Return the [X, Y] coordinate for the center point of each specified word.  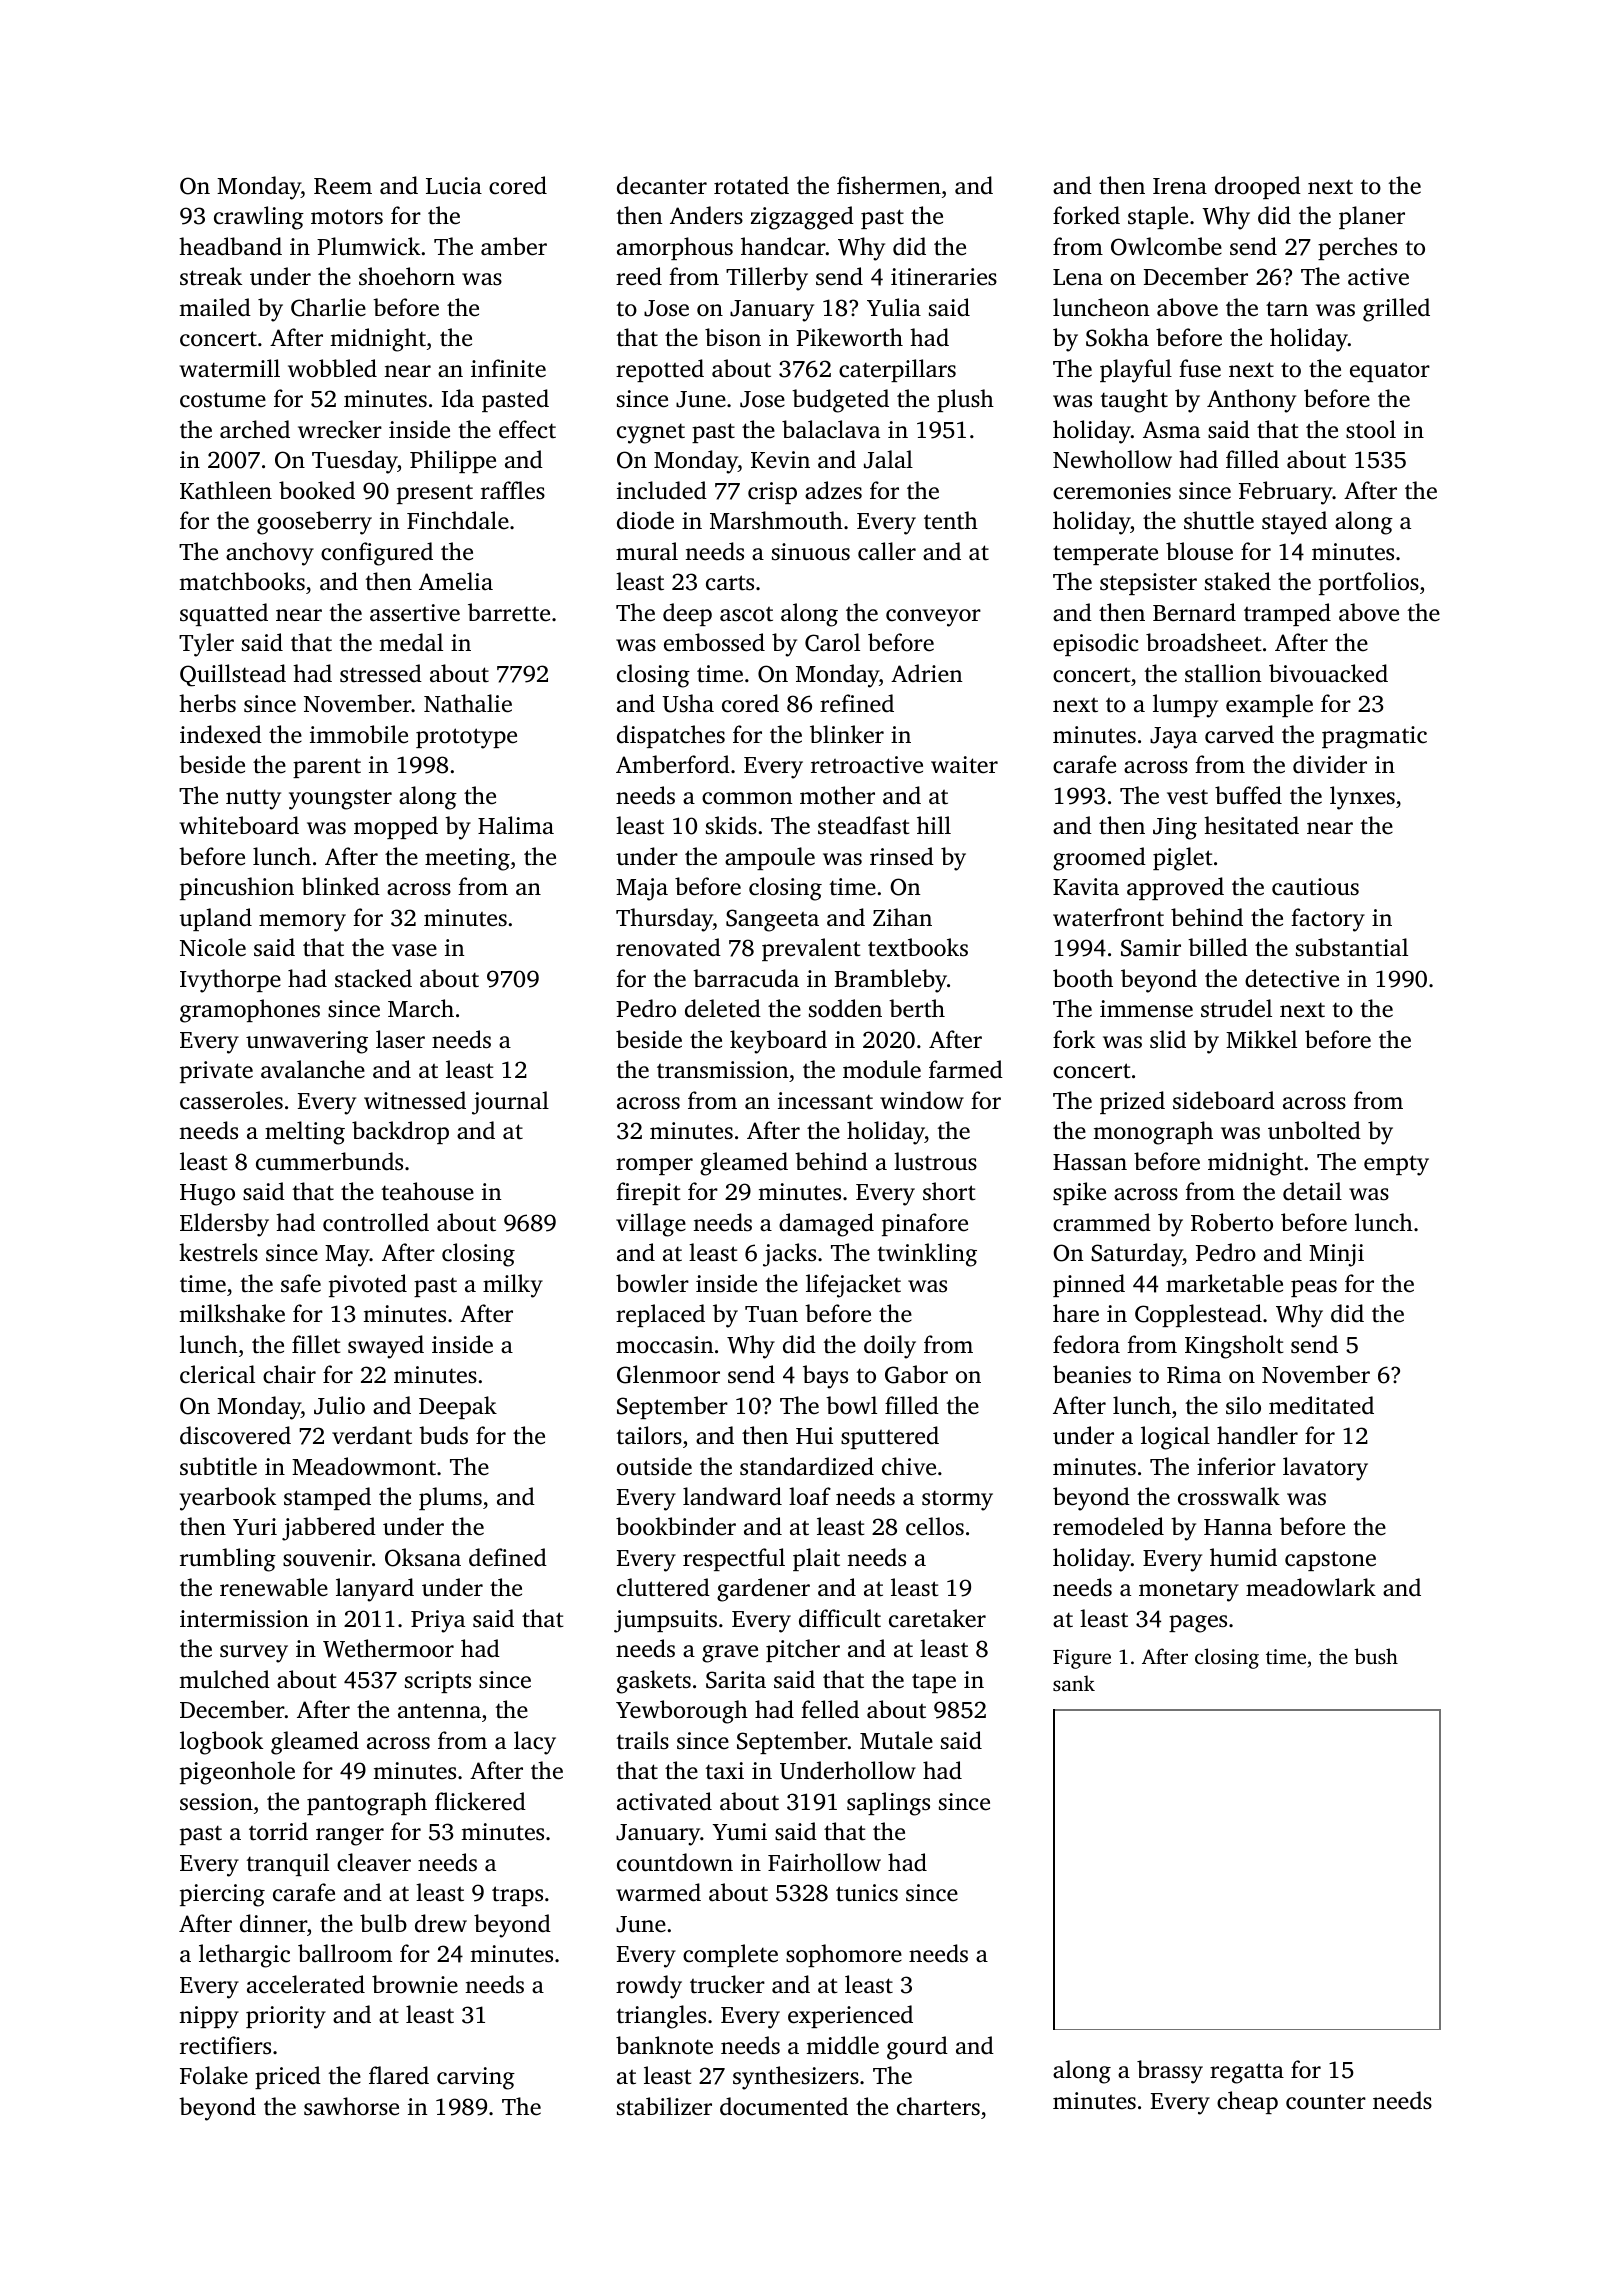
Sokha [1117, 337]
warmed [658, 1892]
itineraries [944, 277]
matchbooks [242, 581]
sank [1074, 1683]
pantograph [367, 1804]
